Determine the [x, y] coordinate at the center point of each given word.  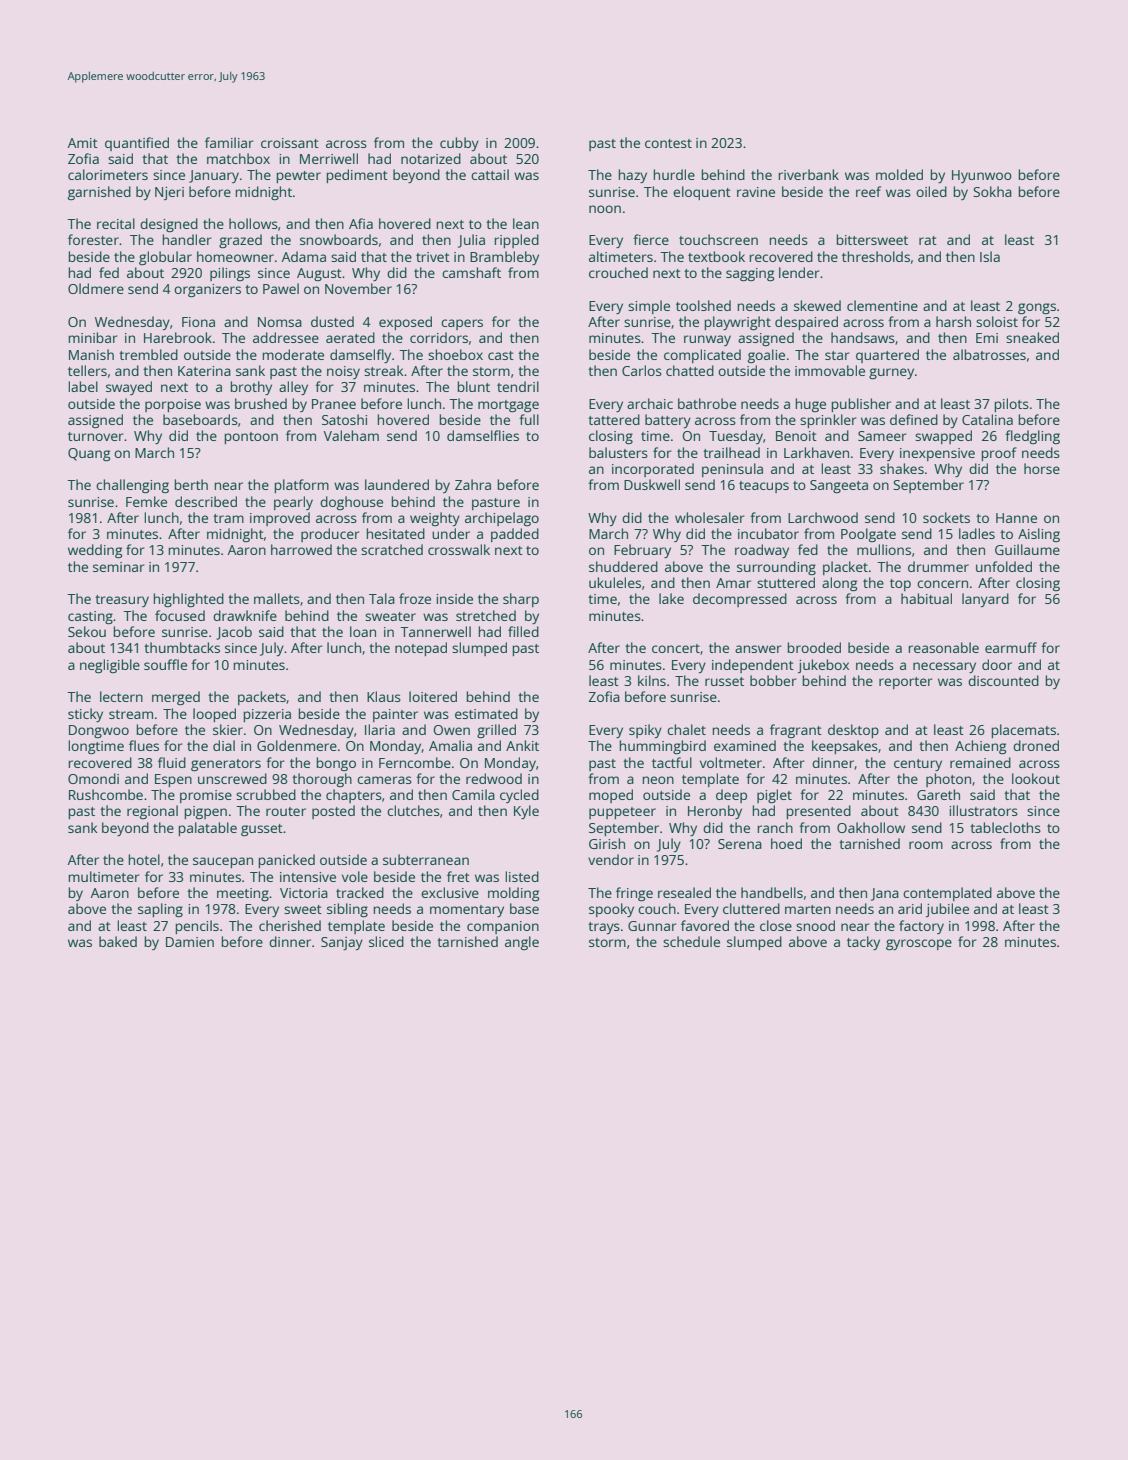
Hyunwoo [982, 176]
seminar [119, 567]
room [926, 845]
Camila [473, 794]
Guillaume [1027, 549]
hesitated [395, 533]
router [286, 811]
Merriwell [329, 158]
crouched [618, 272]
